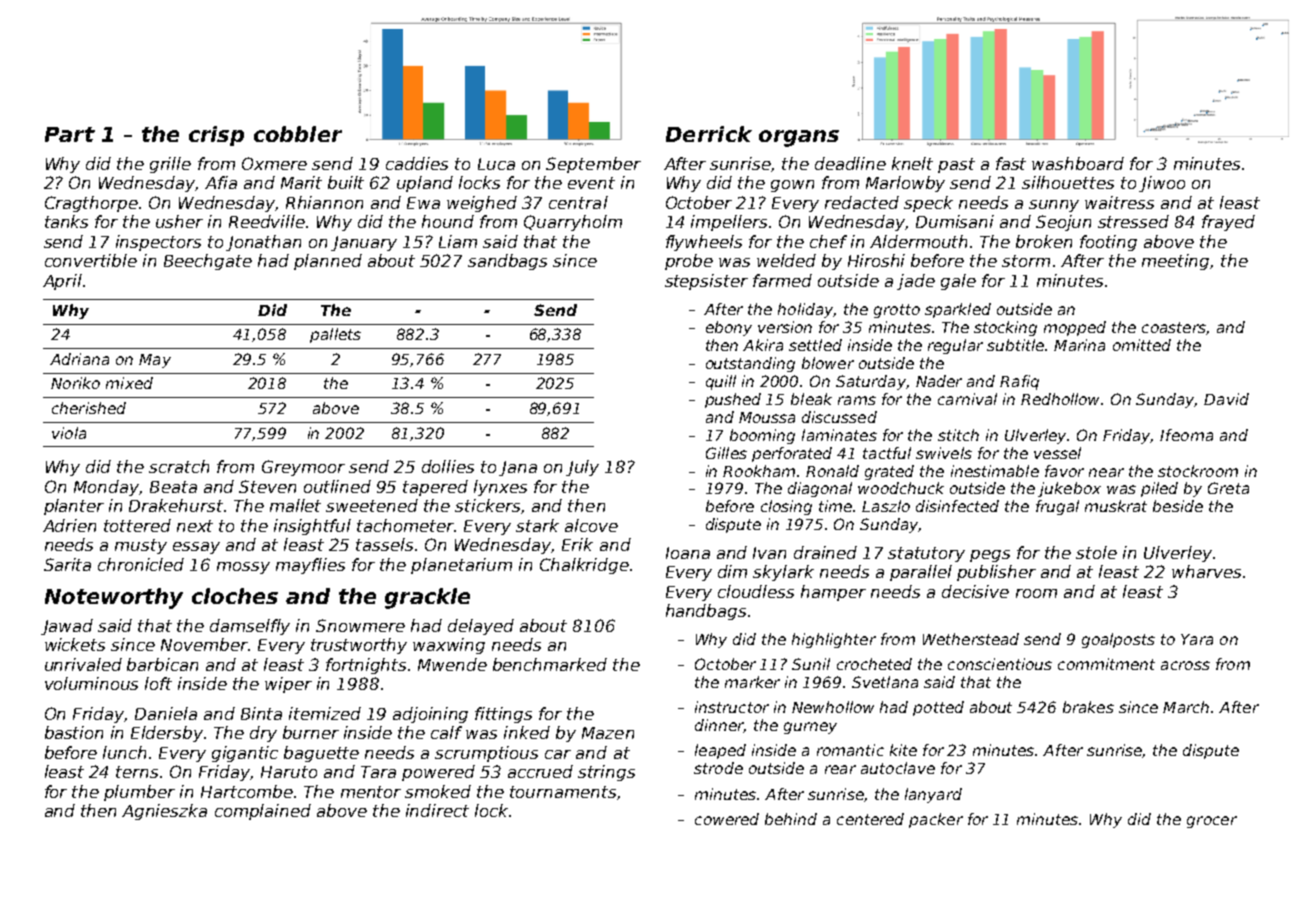  Describe the element at coordinates (91, 260) in the screenshot. I see `convertible` at that location.
